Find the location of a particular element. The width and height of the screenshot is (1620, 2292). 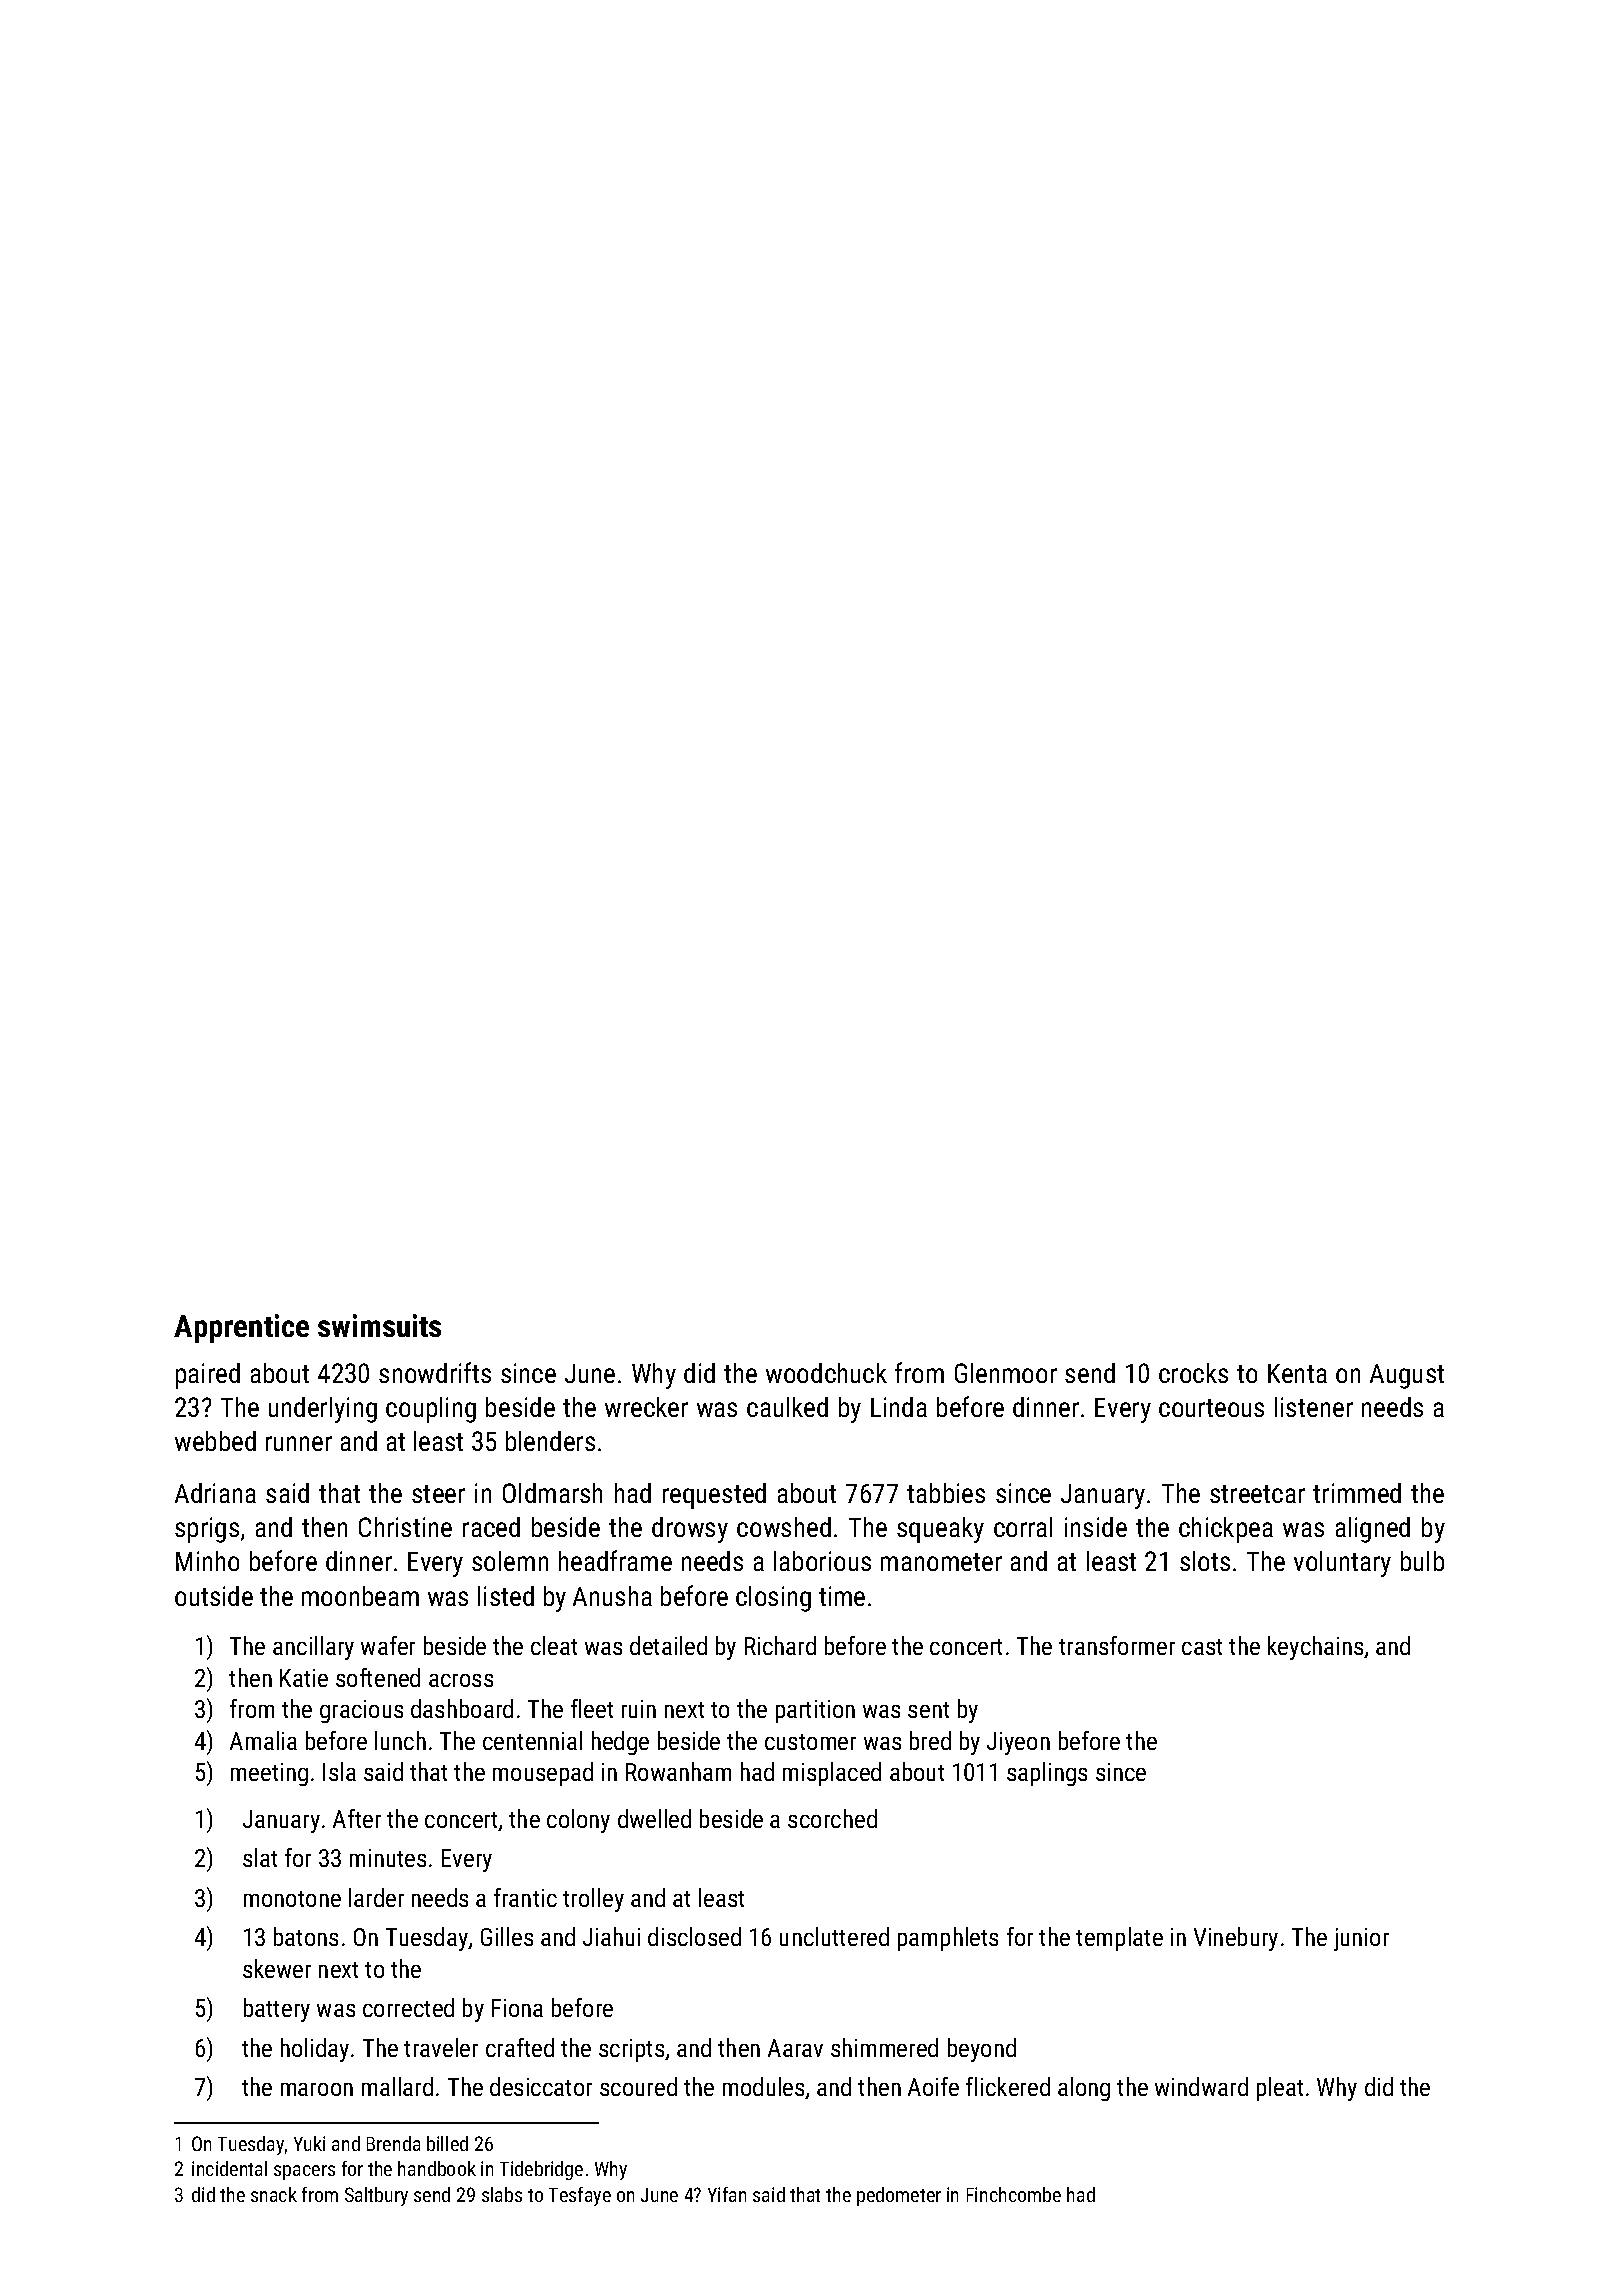

snack is located at coordinates (274, 2194).
